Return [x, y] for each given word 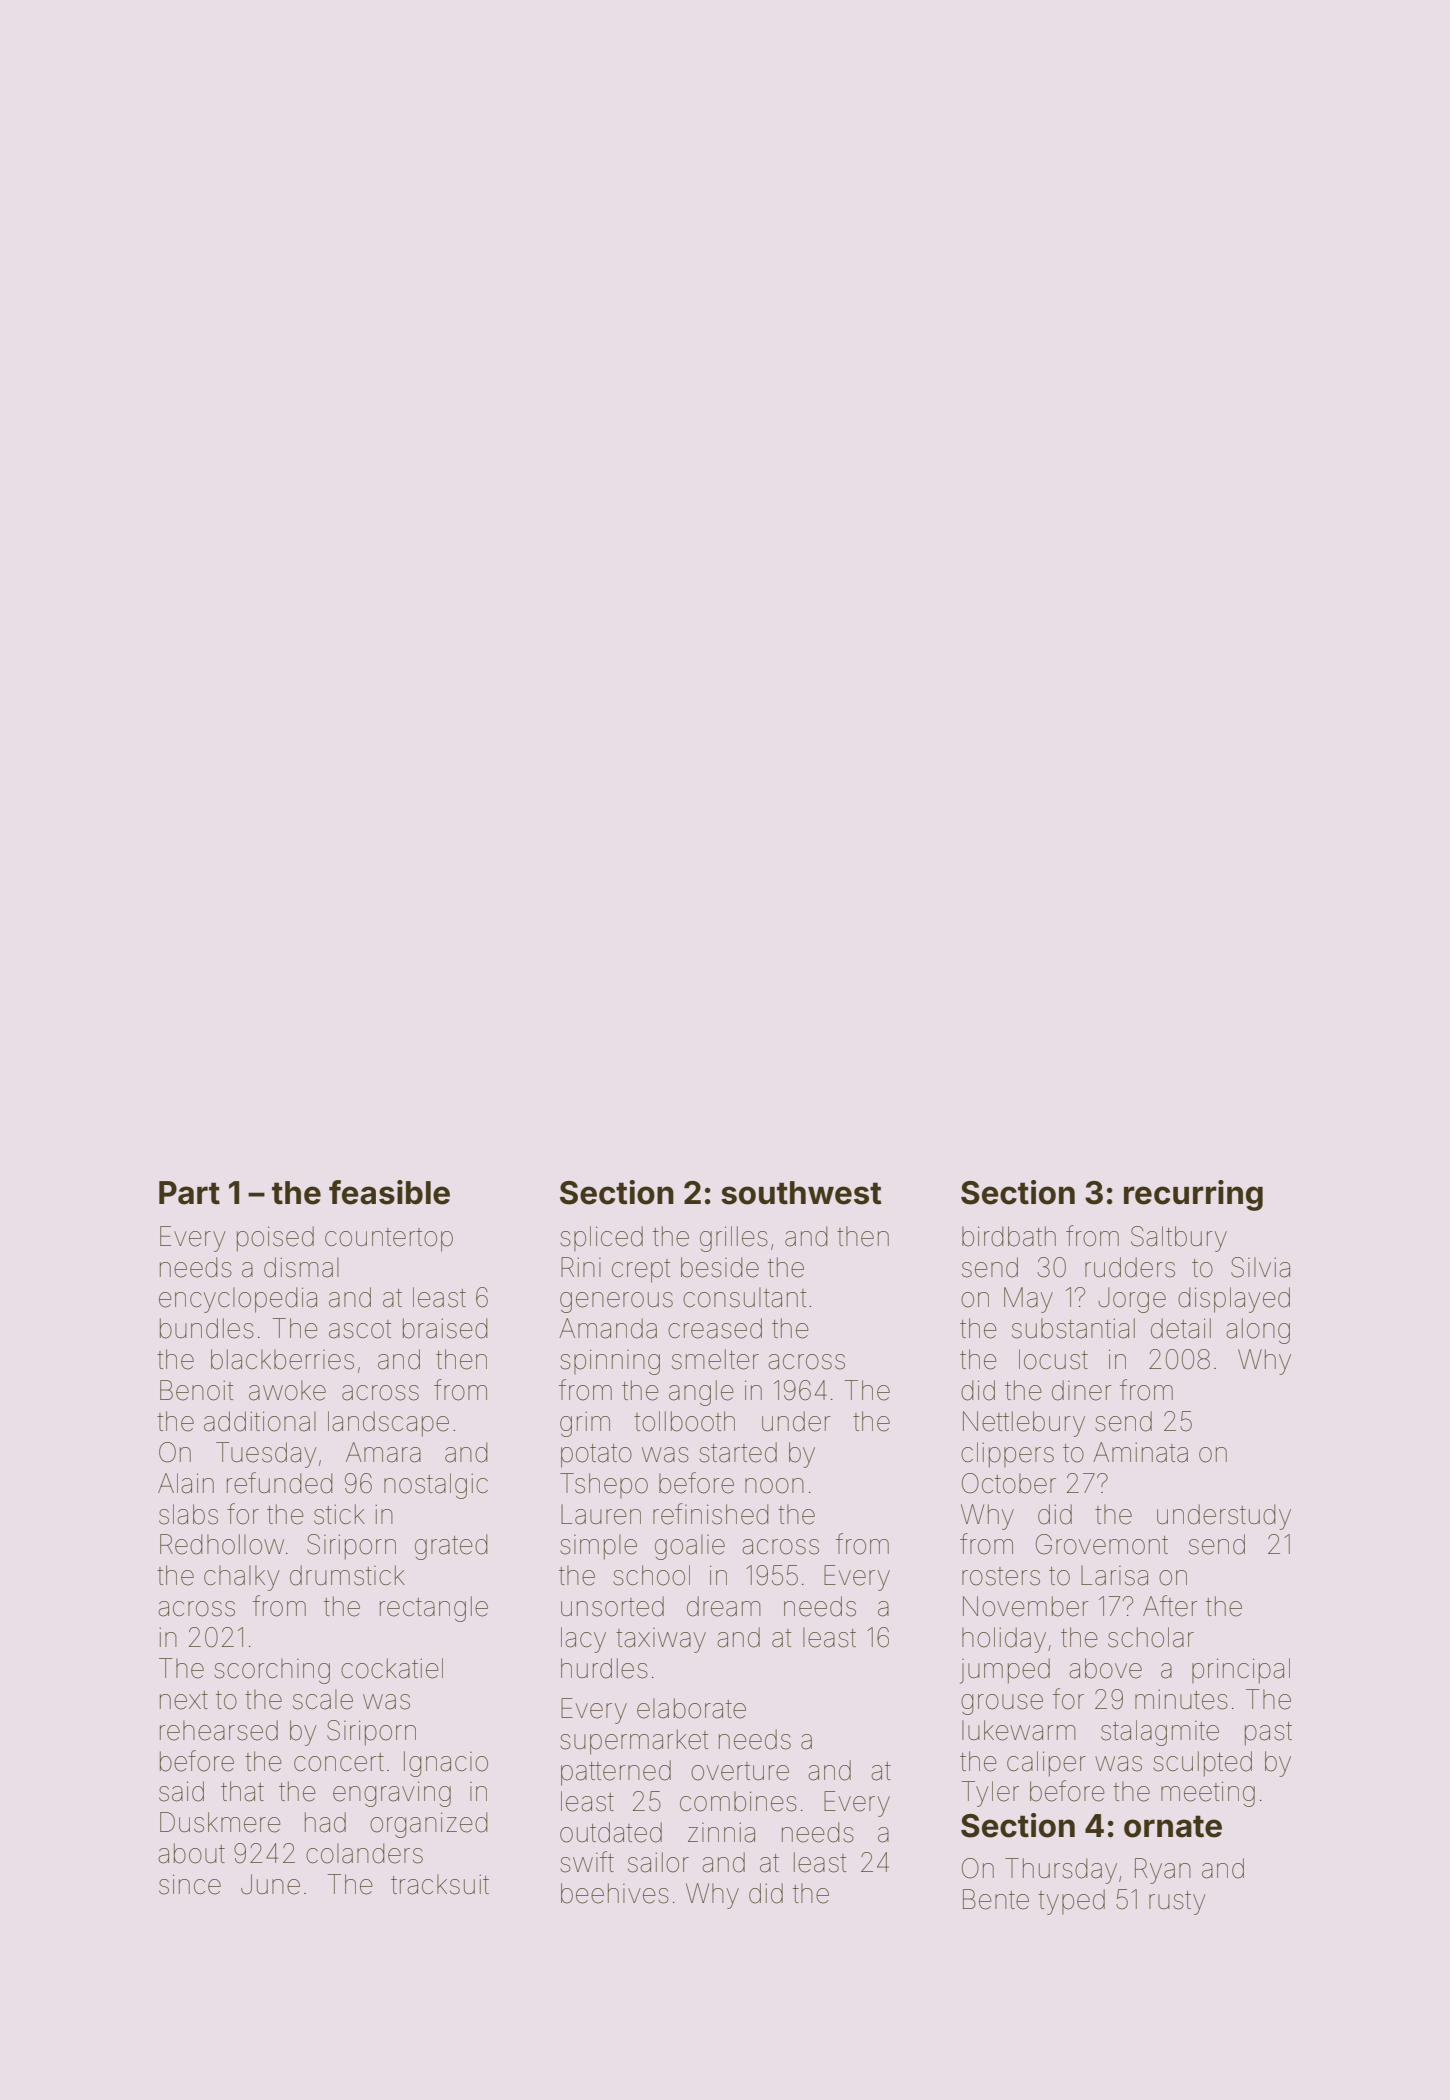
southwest [801, 1193]
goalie [690, 1547]
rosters [1001, 1576]
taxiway [661, 1640]
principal [1241, 1671]
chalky [241, 1578]
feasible [389, 1192]
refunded [279, 1483]
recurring [1193, 1195]
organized [428, 1825]
